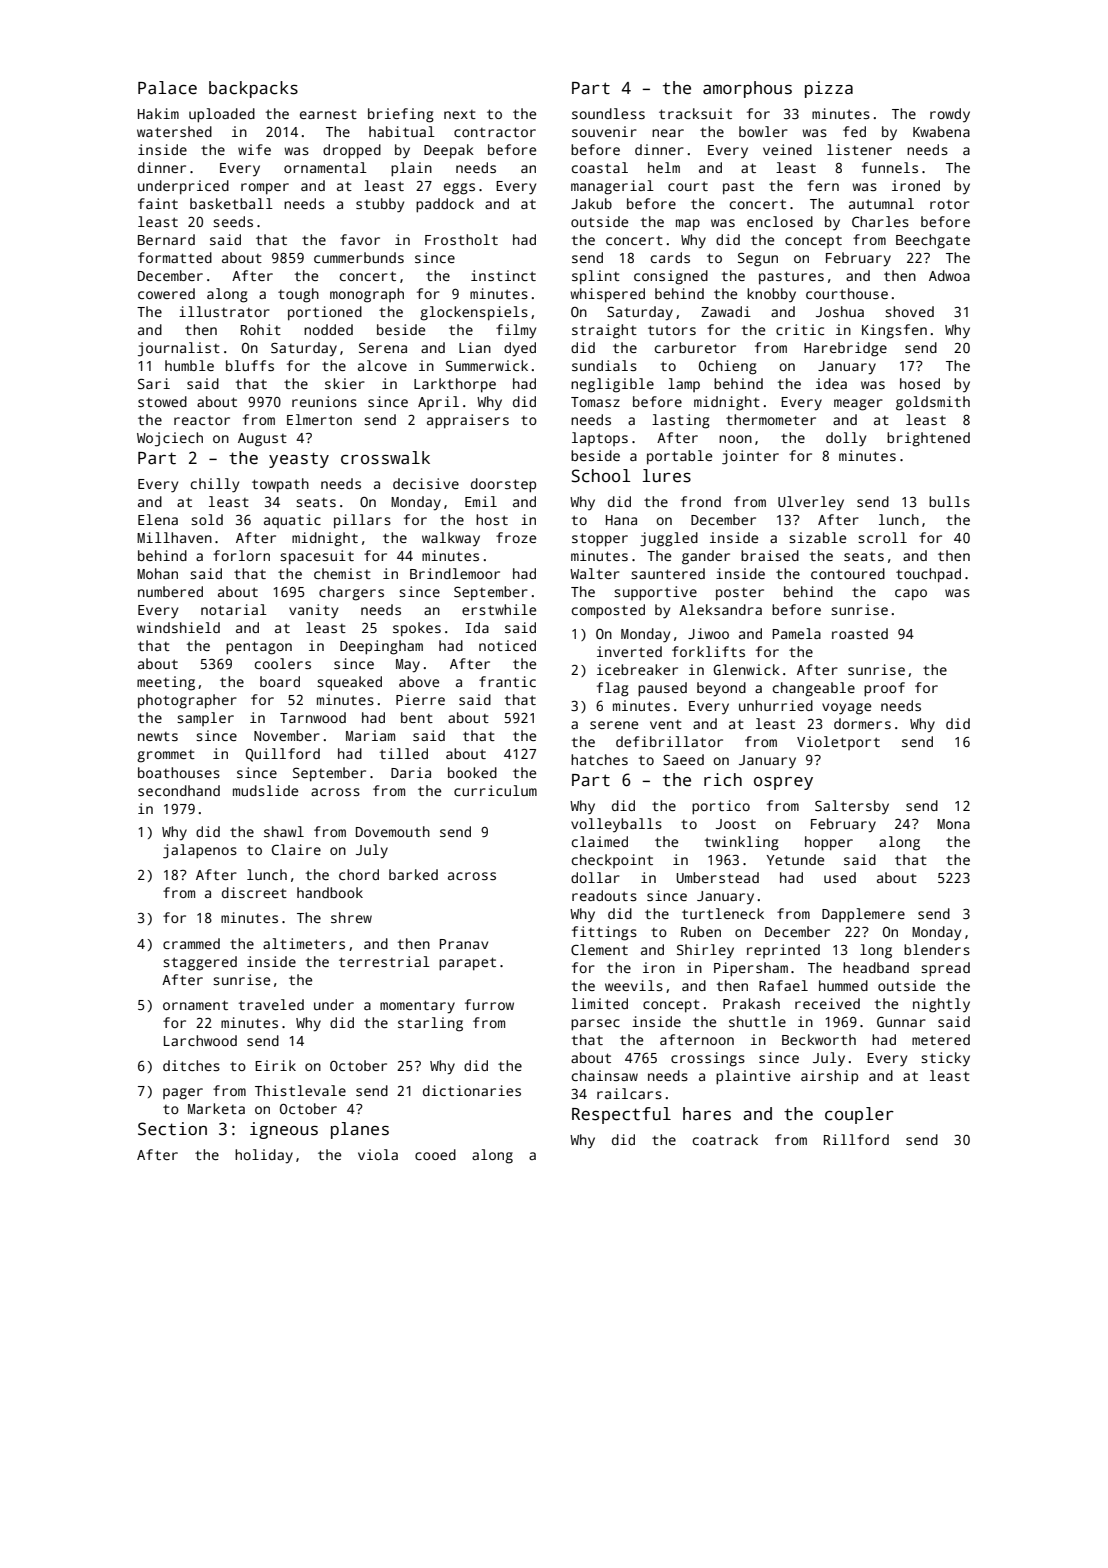 The image size is (1108, 1568). Describe the element at coordinates (460, 114) in the screenshot. I see `next` at that location.
